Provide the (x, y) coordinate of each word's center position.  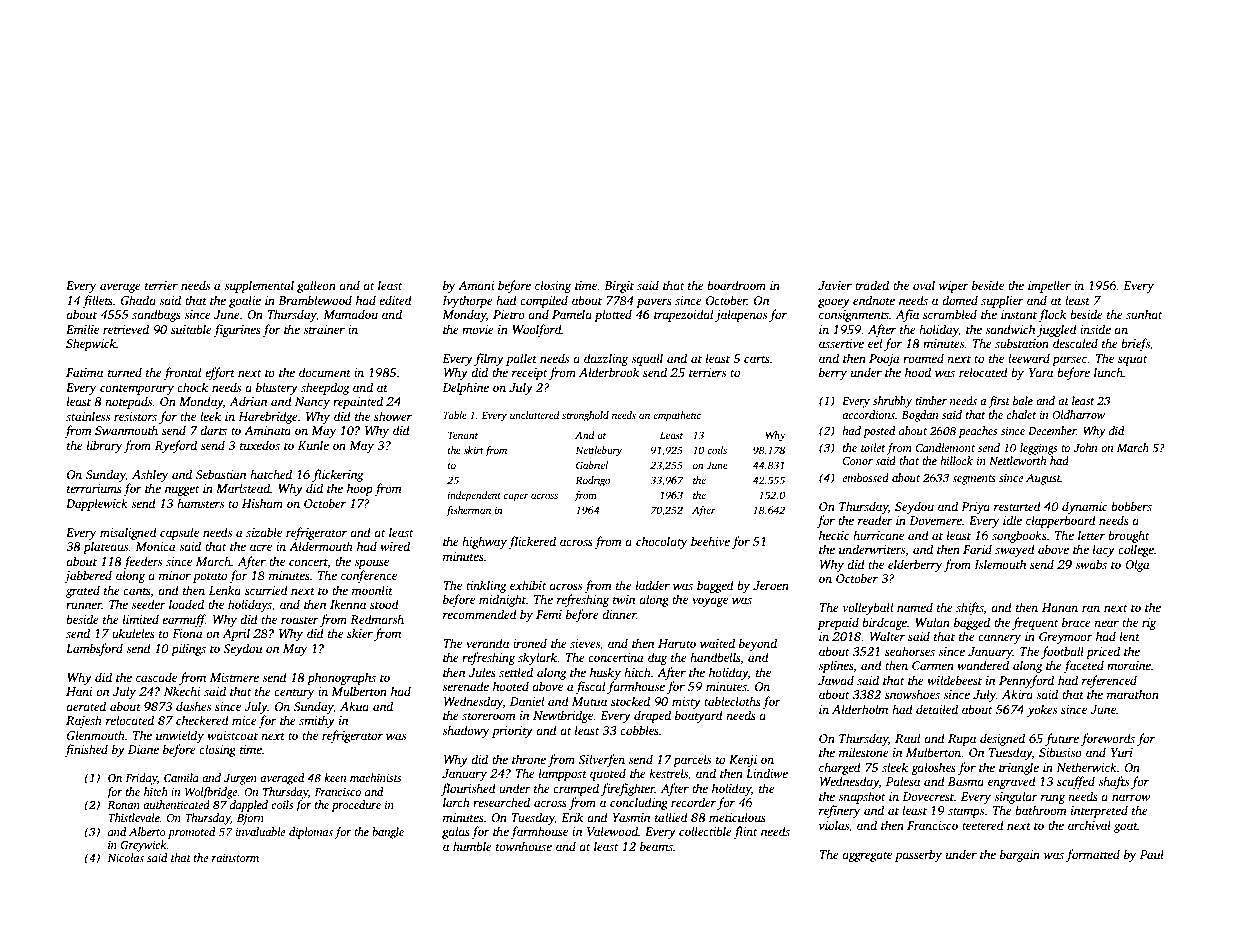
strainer (324, 329)
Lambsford (94, 649)
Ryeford (176, 446)
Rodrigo (592, 481)
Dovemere (935, 520)
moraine (1129, 665)
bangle (388, 833)
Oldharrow (1078, 414)
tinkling (486, 586)
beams (656, 846)
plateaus (106, 547)
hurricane (878, 535)
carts (757, 359)
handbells (715, 657)
